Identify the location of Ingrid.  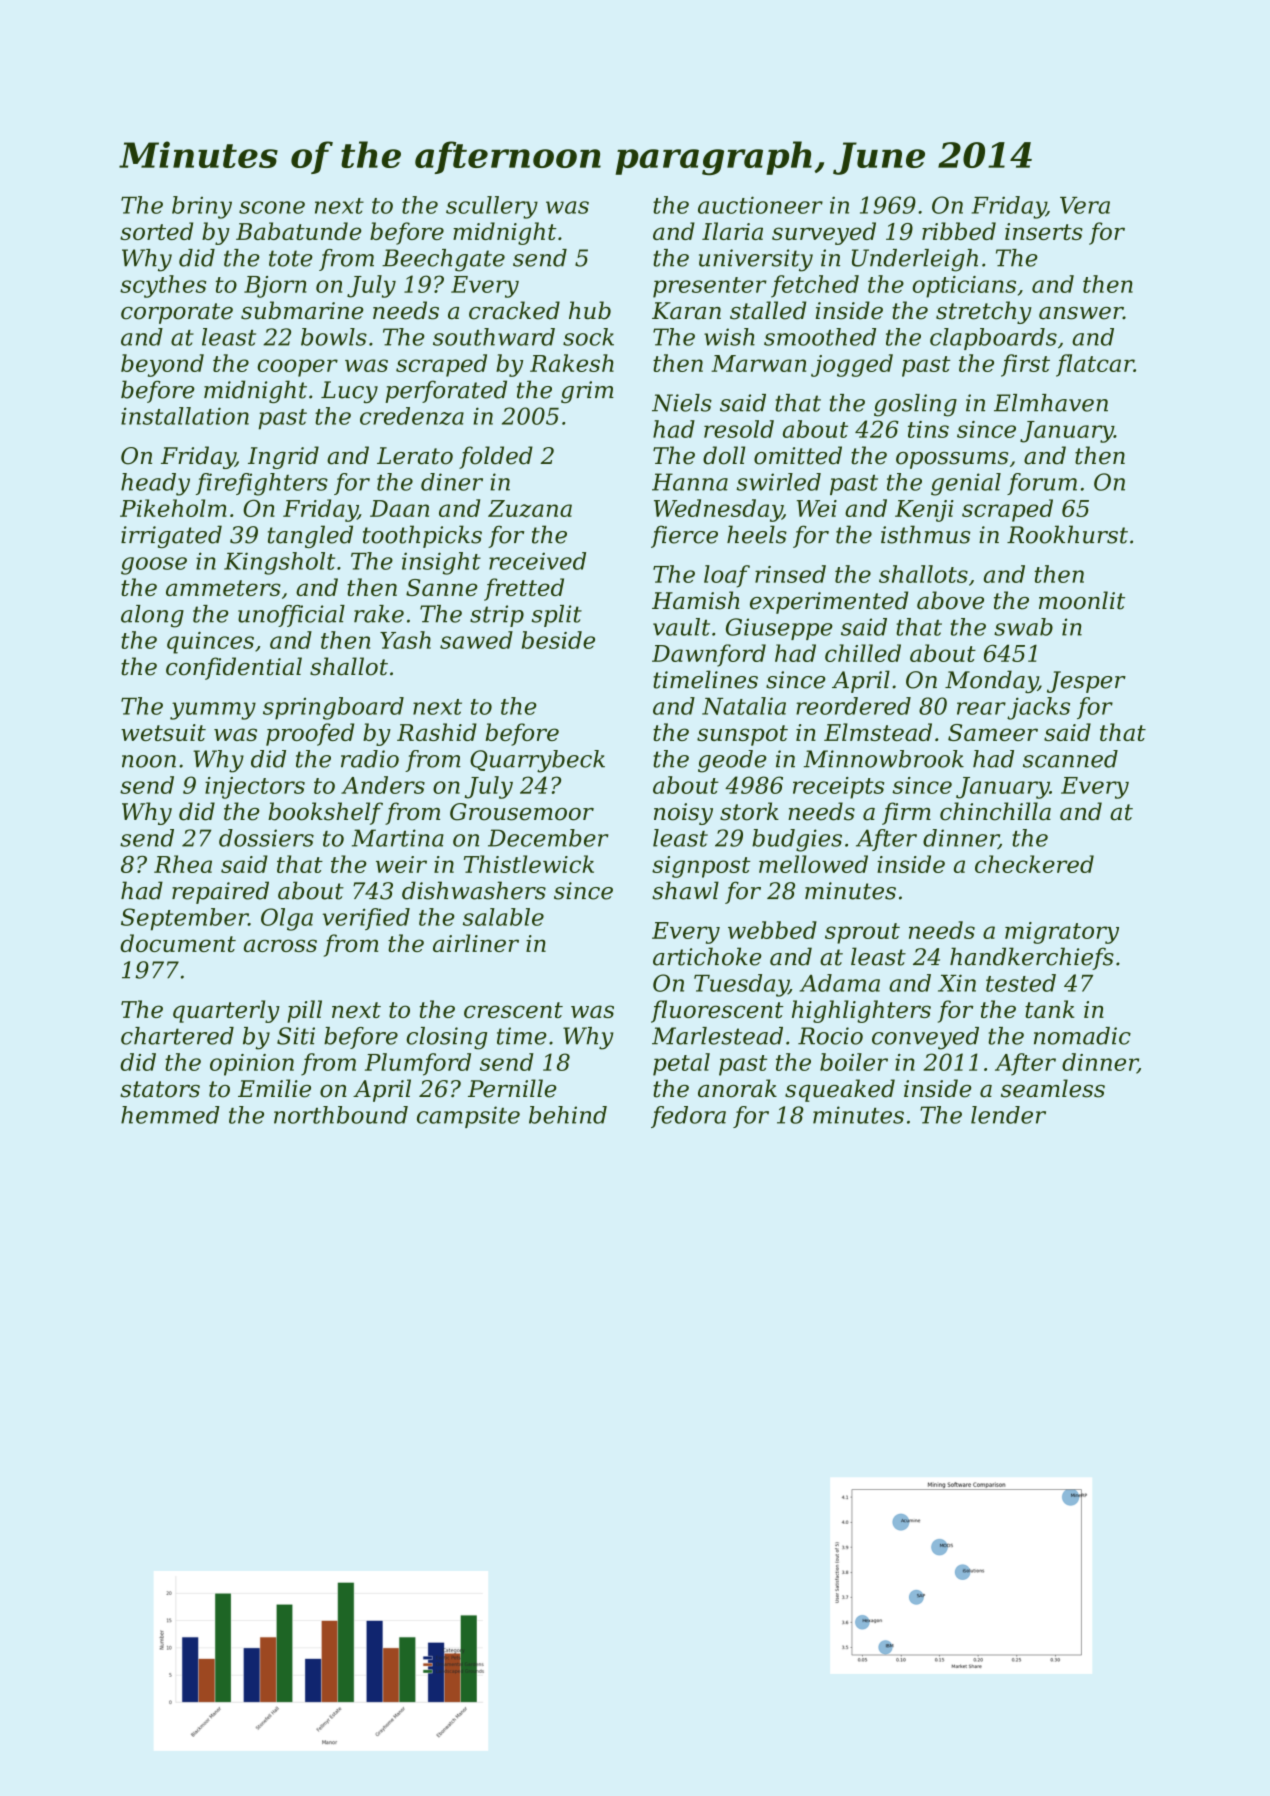
(283, 457).
